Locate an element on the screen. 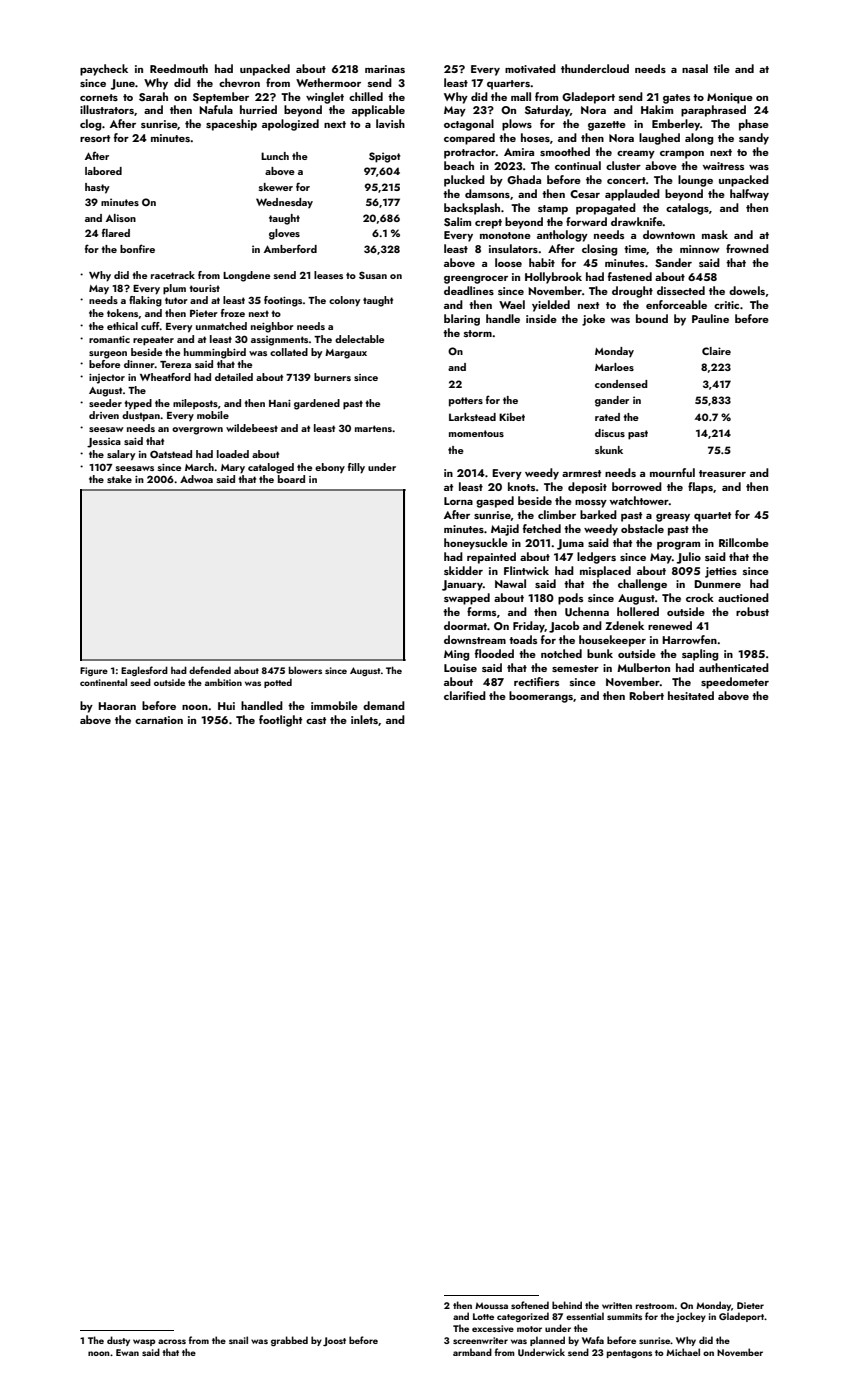  rectifiers is located at coordinates (536, 681).
